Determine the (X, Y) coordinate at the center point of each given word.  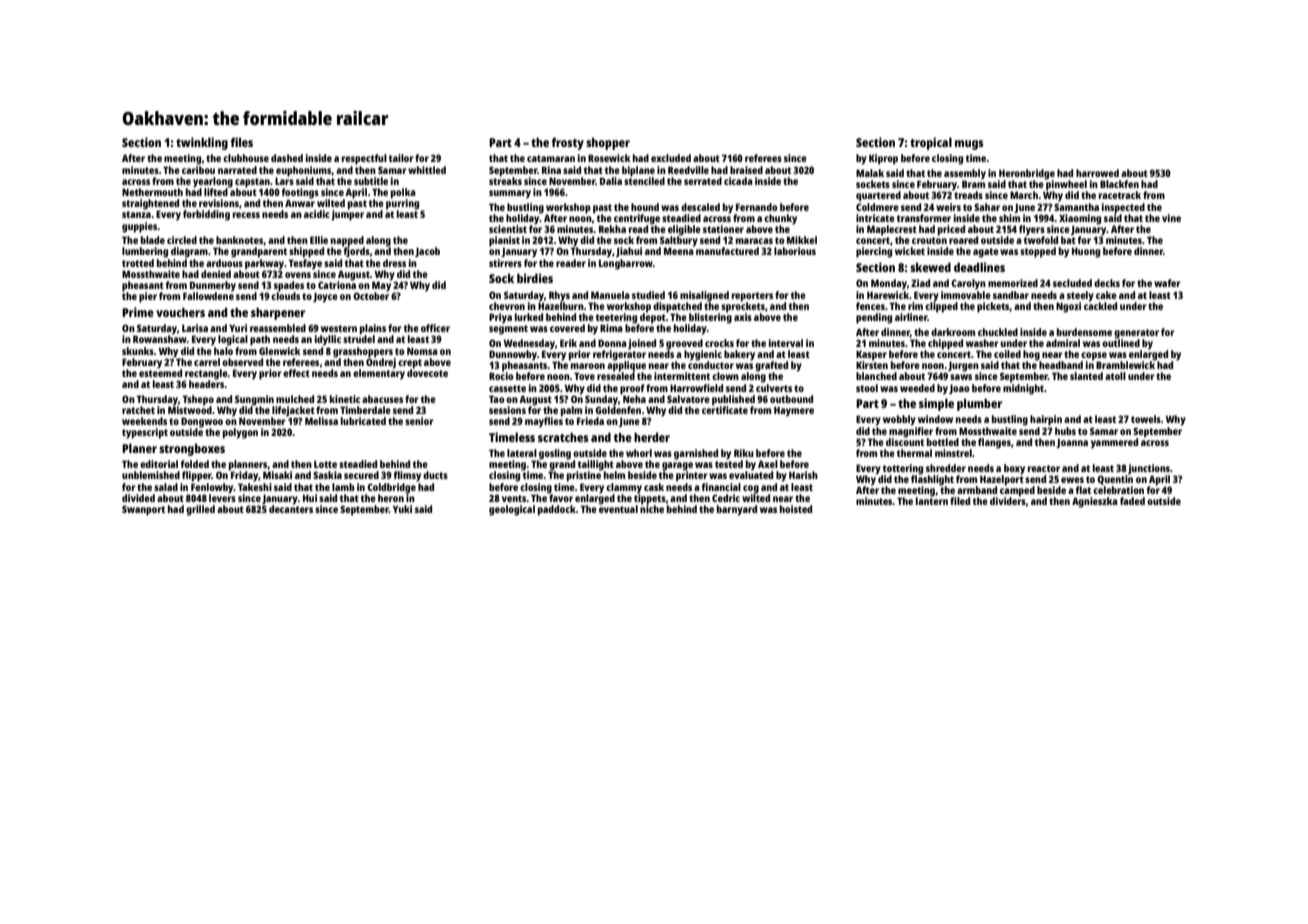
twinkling (202, 143)
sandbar (1011, 295)
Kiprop (883, 159)
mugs (969, 145)
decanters (291, 509)
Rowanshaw (160, 339)
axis (743, 317)
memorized (1013, 283)
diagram (189, 252)
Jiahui (629, 252)
